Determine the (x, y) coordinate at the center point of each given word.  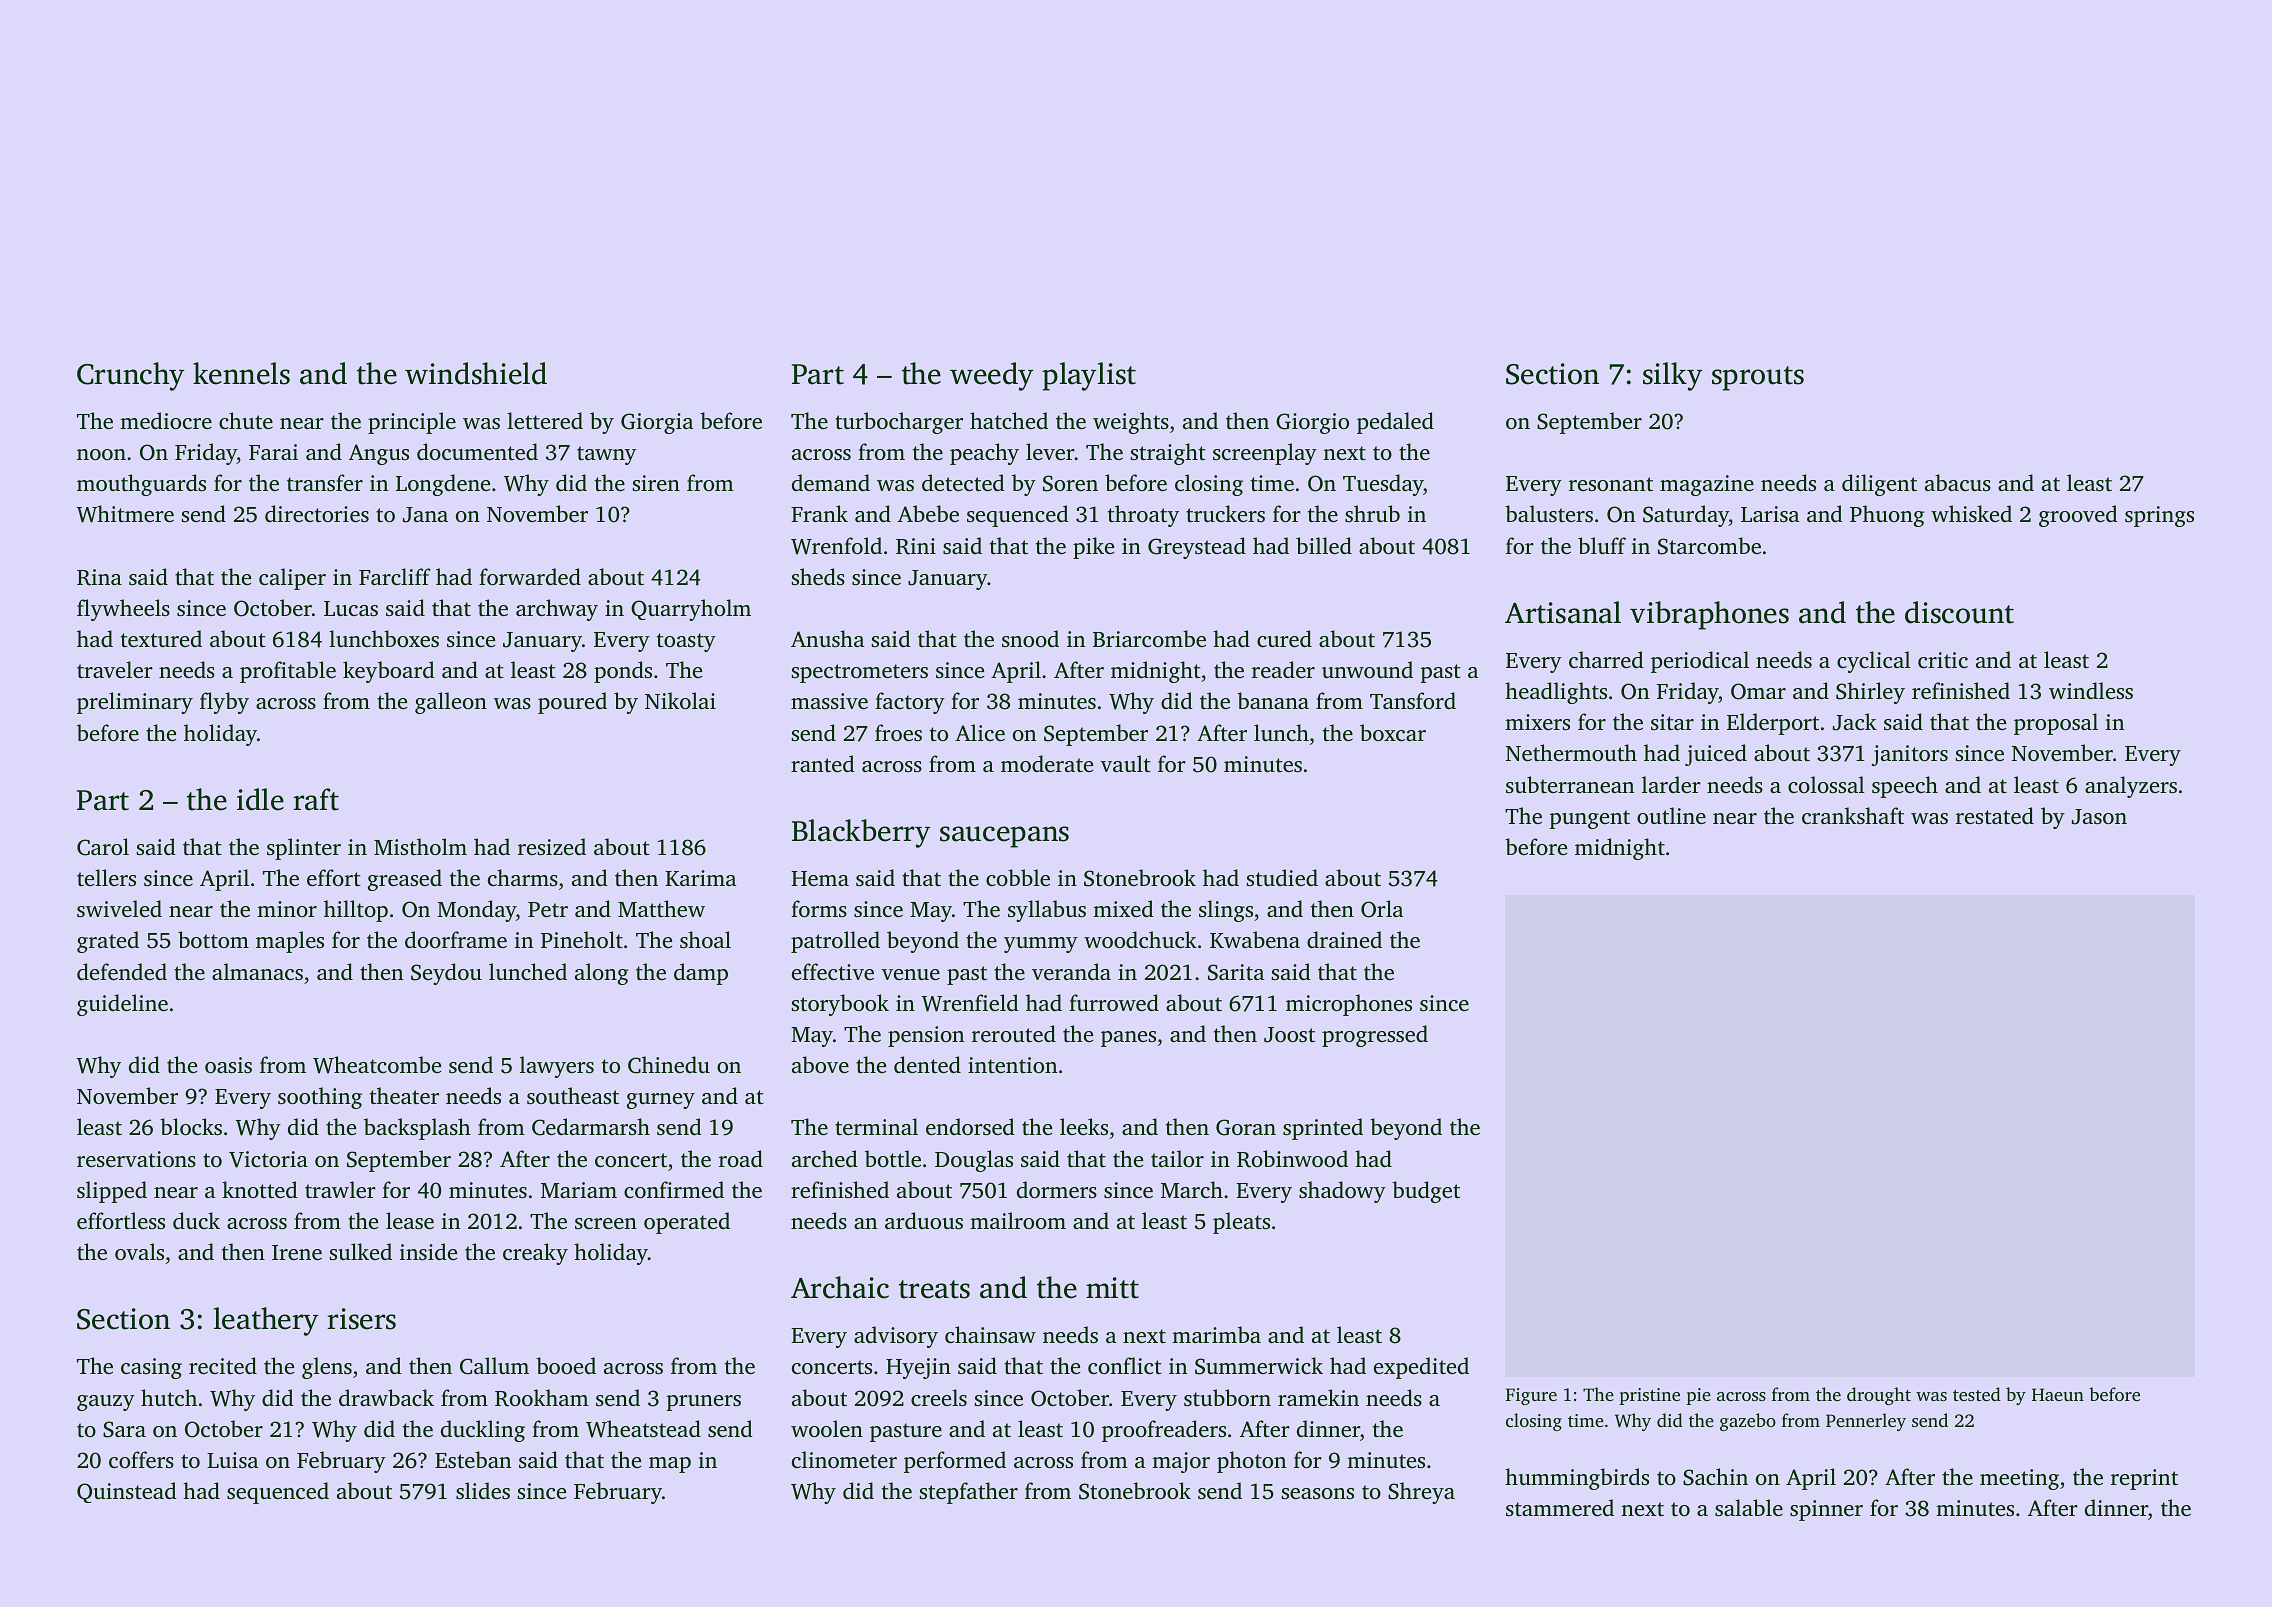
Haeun (2058, 1394)
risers (361, 1319)
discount (1959, 612)
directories (317, 513)
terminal (876, 1126)
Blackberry (861, 833)
